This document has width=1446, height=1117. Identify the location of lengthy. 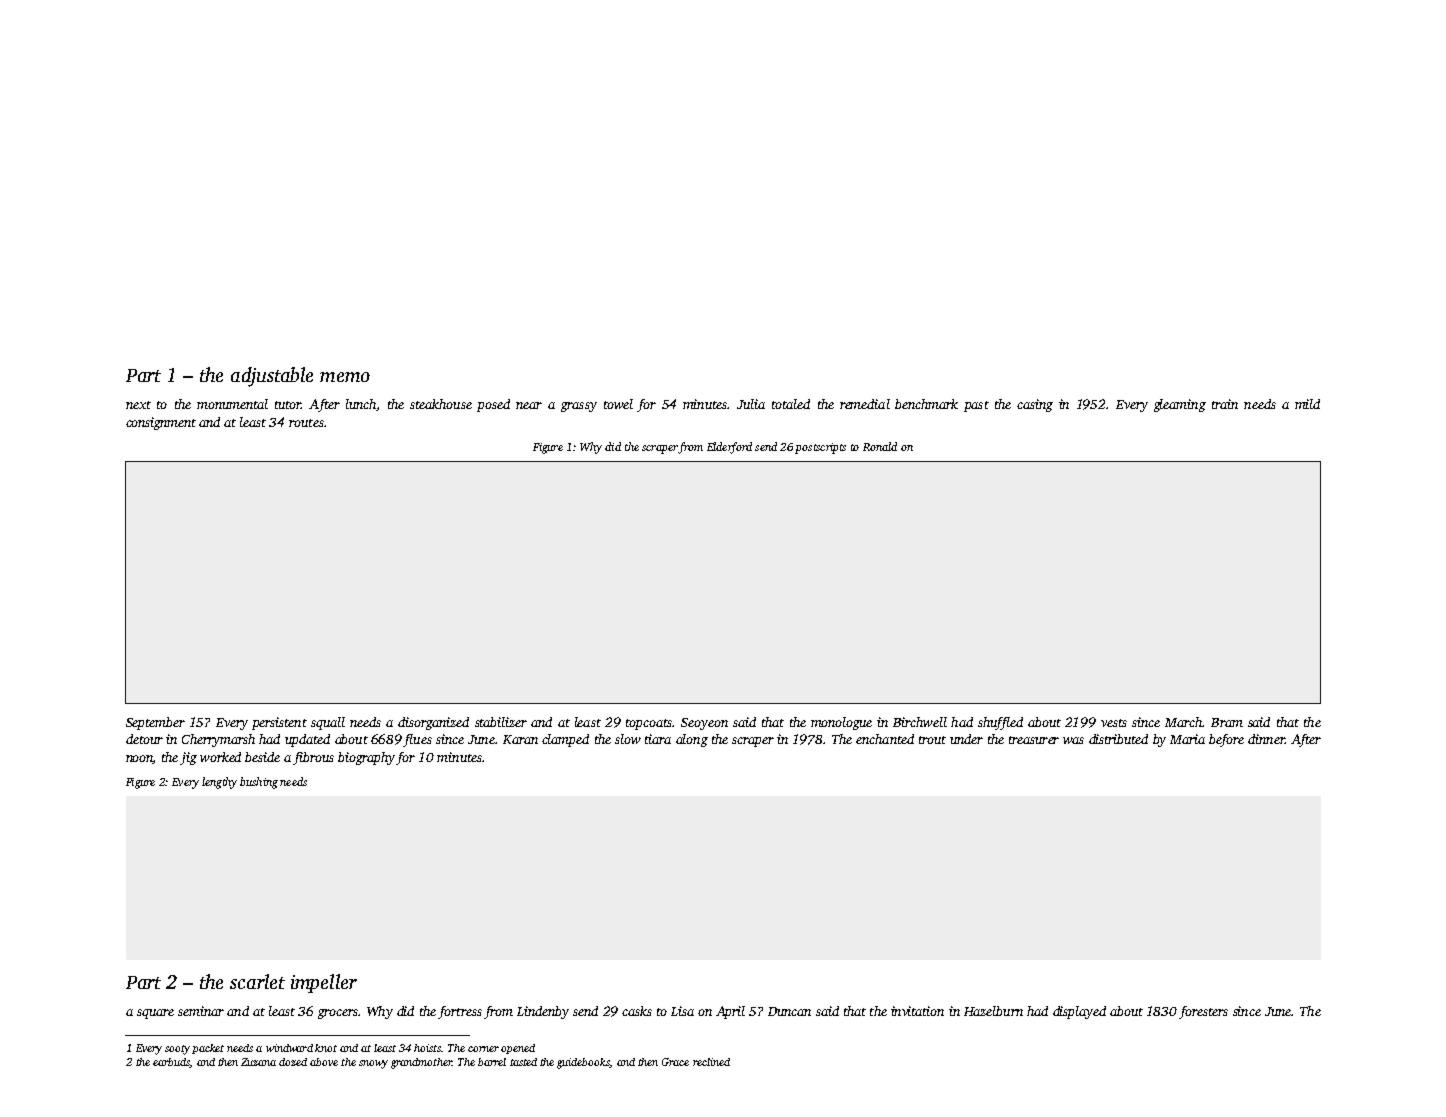
(219, 783).
